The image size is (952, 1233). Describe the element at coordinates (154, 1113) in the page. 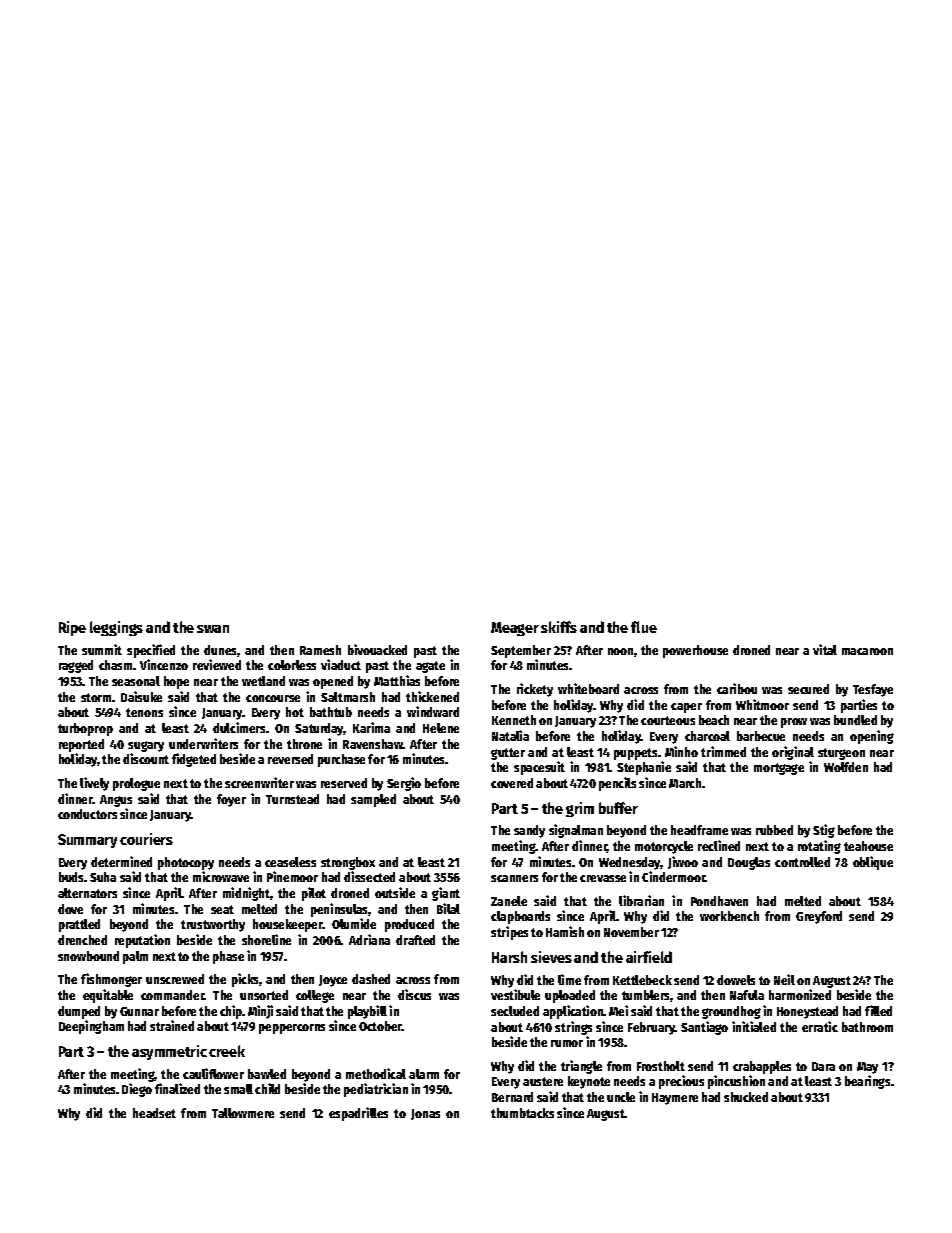

I see `headset` at that location.
